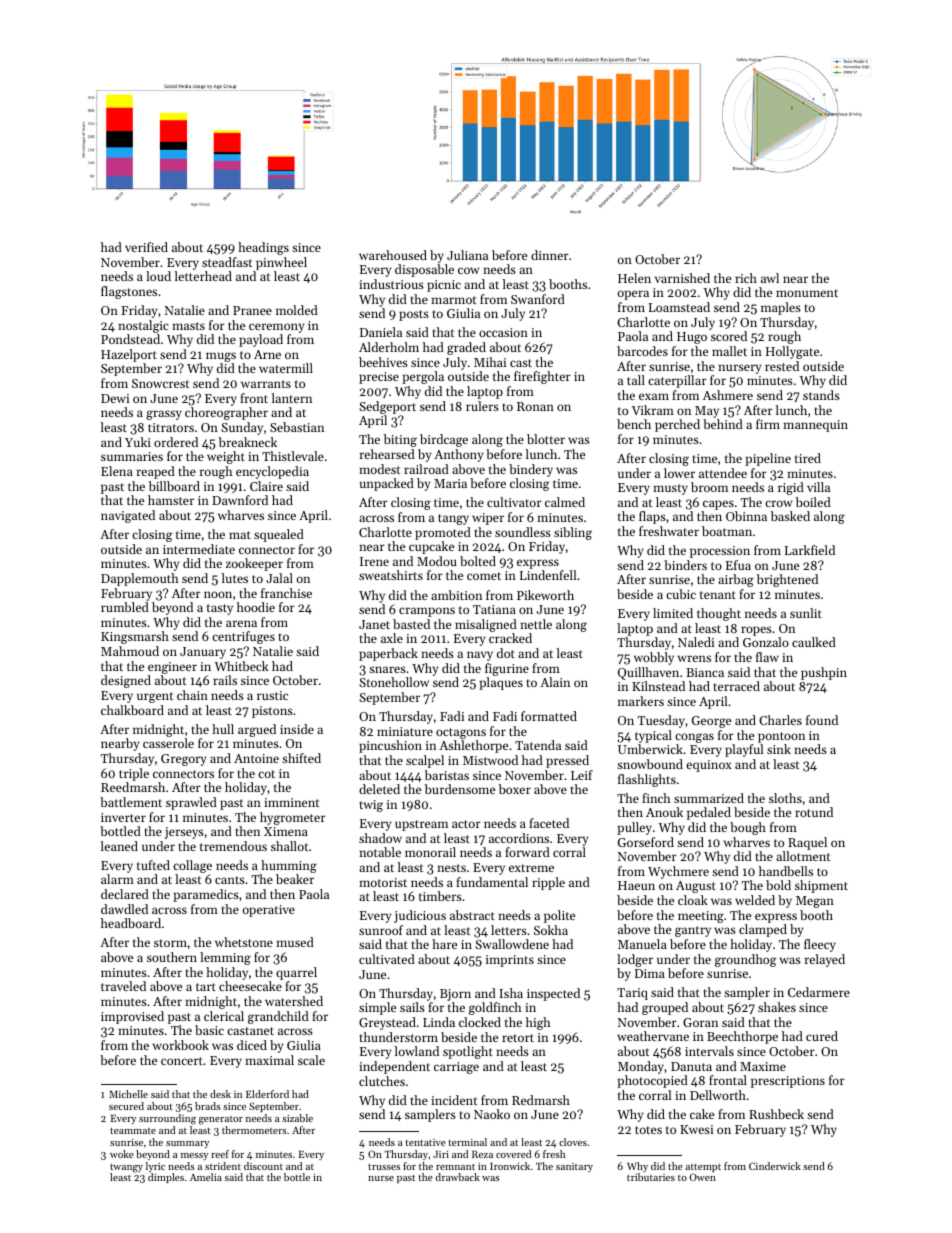  I want to click on clamped, so click(763, 930).
